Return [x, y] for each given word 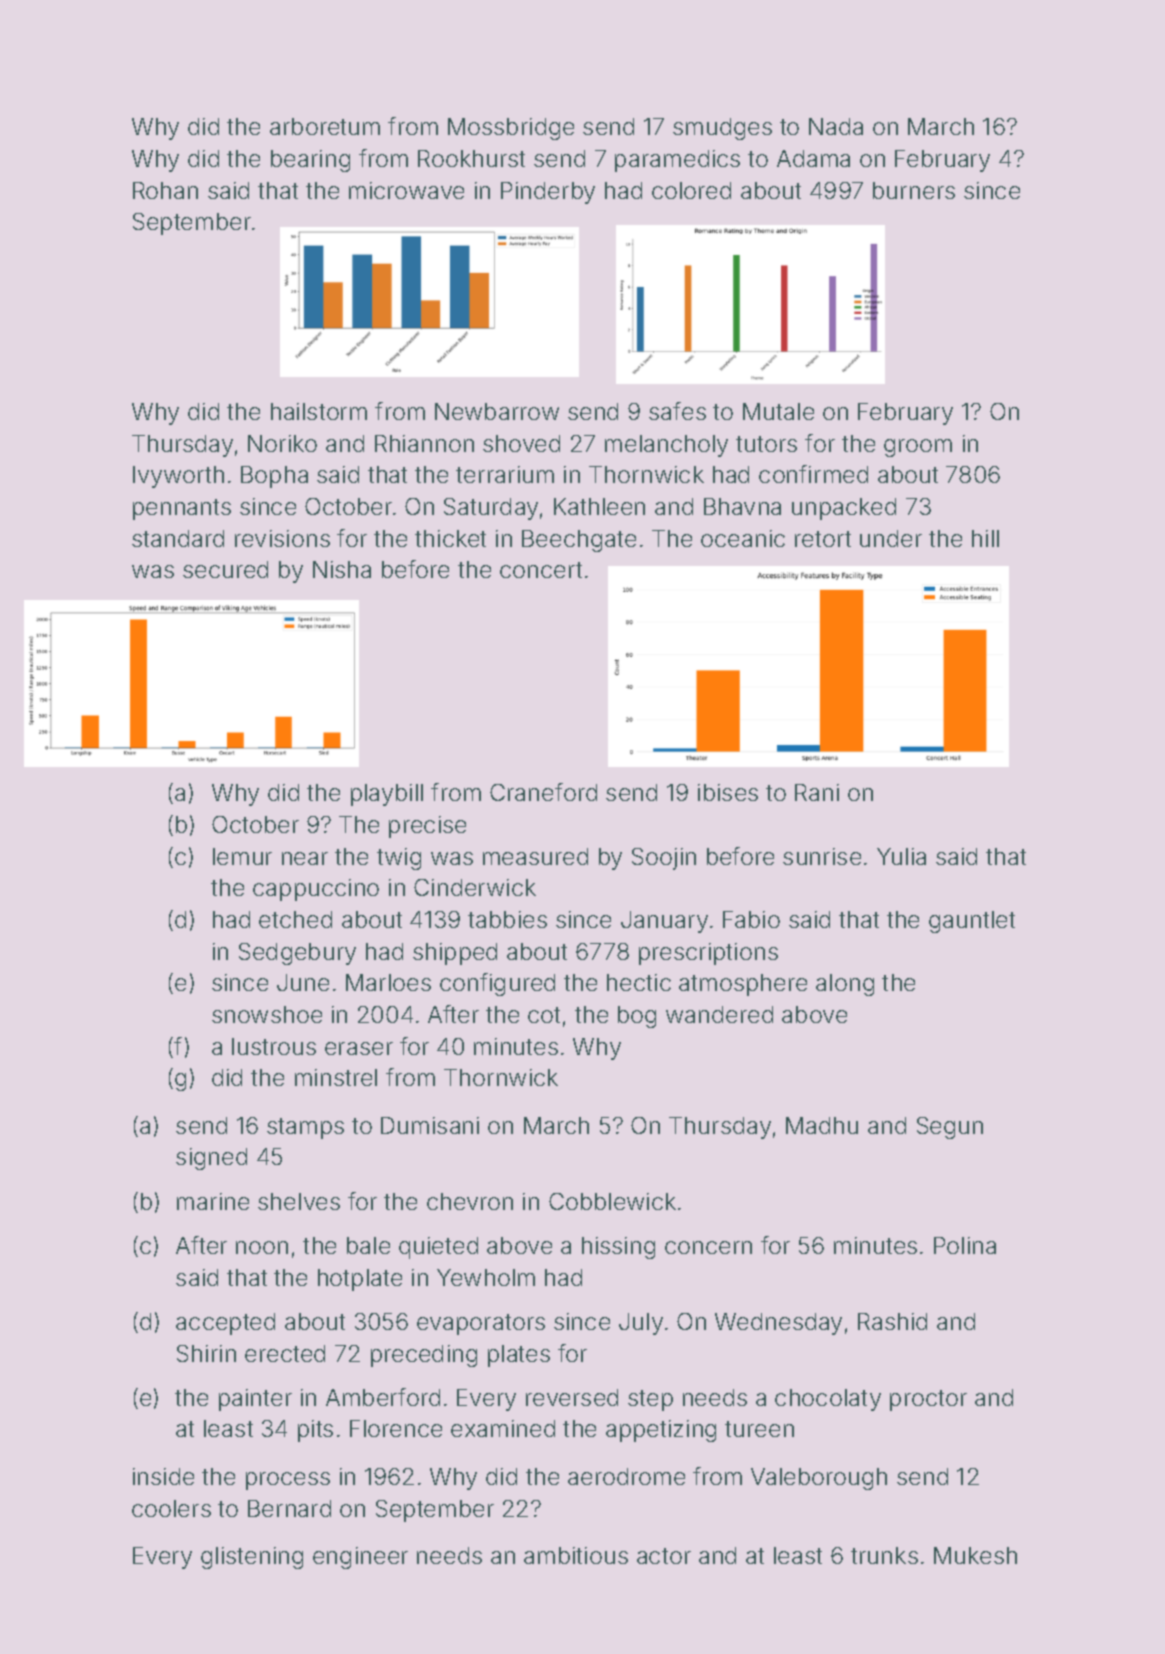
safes [677, 411]
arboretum [325, 126]
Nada [836, 126]
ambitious [576, 1555]
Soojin [664, 859]
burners [914, 190]
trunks [884, 1555]
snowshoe [267, 1014]
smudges [722, 129]
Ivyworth [178, 477]
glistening [252, 1558]
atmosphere [743, 985]
